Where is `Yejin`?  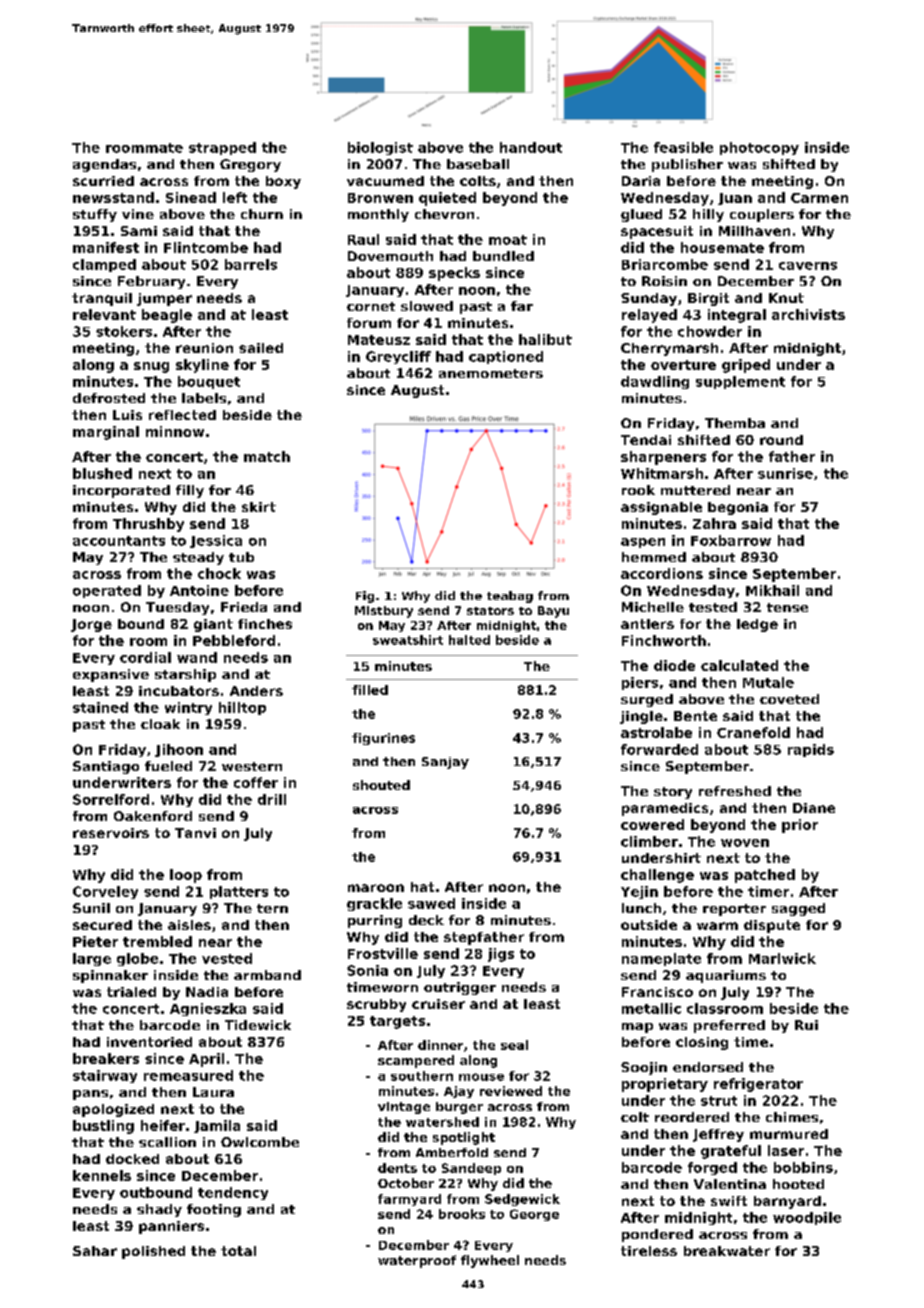 Yejin is located at coordinates (639, 892).
